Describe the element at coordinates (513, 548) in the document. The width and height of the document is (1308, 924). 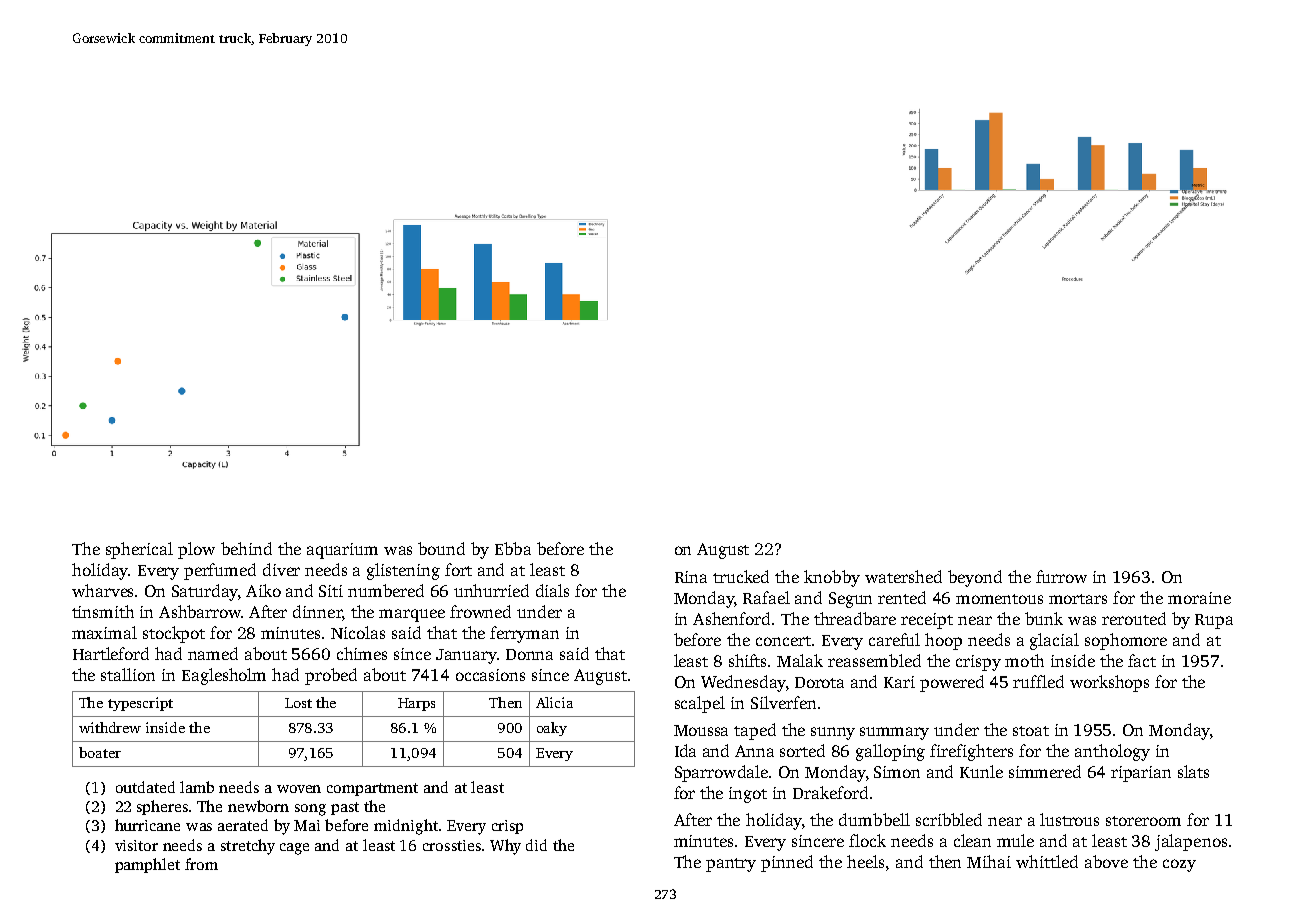
I see `Ebba` at that location.
